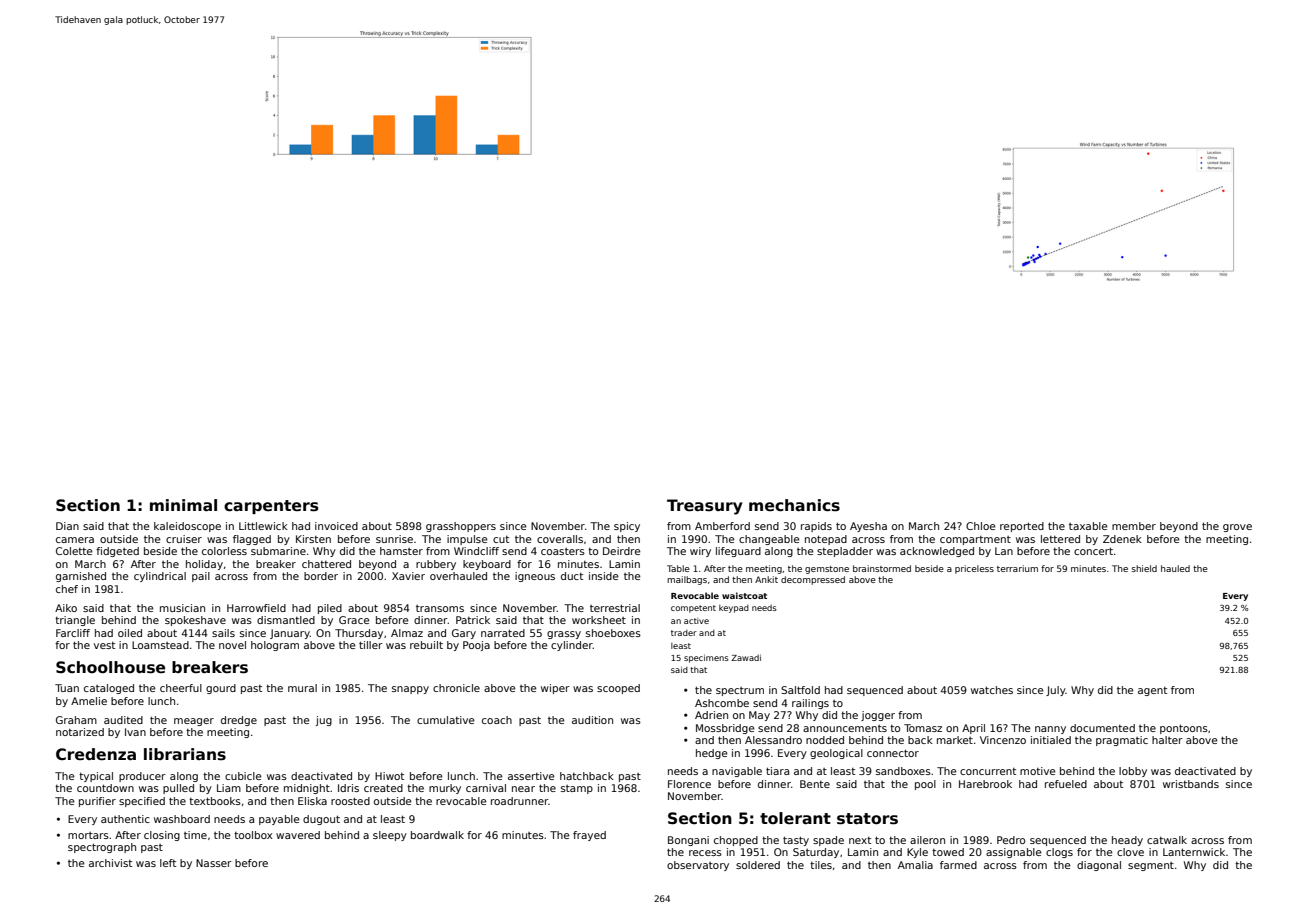  What do you see at coordinates (96, 754) in the screenshot?
I see `Credenza` at bounding box center [96, 754].
